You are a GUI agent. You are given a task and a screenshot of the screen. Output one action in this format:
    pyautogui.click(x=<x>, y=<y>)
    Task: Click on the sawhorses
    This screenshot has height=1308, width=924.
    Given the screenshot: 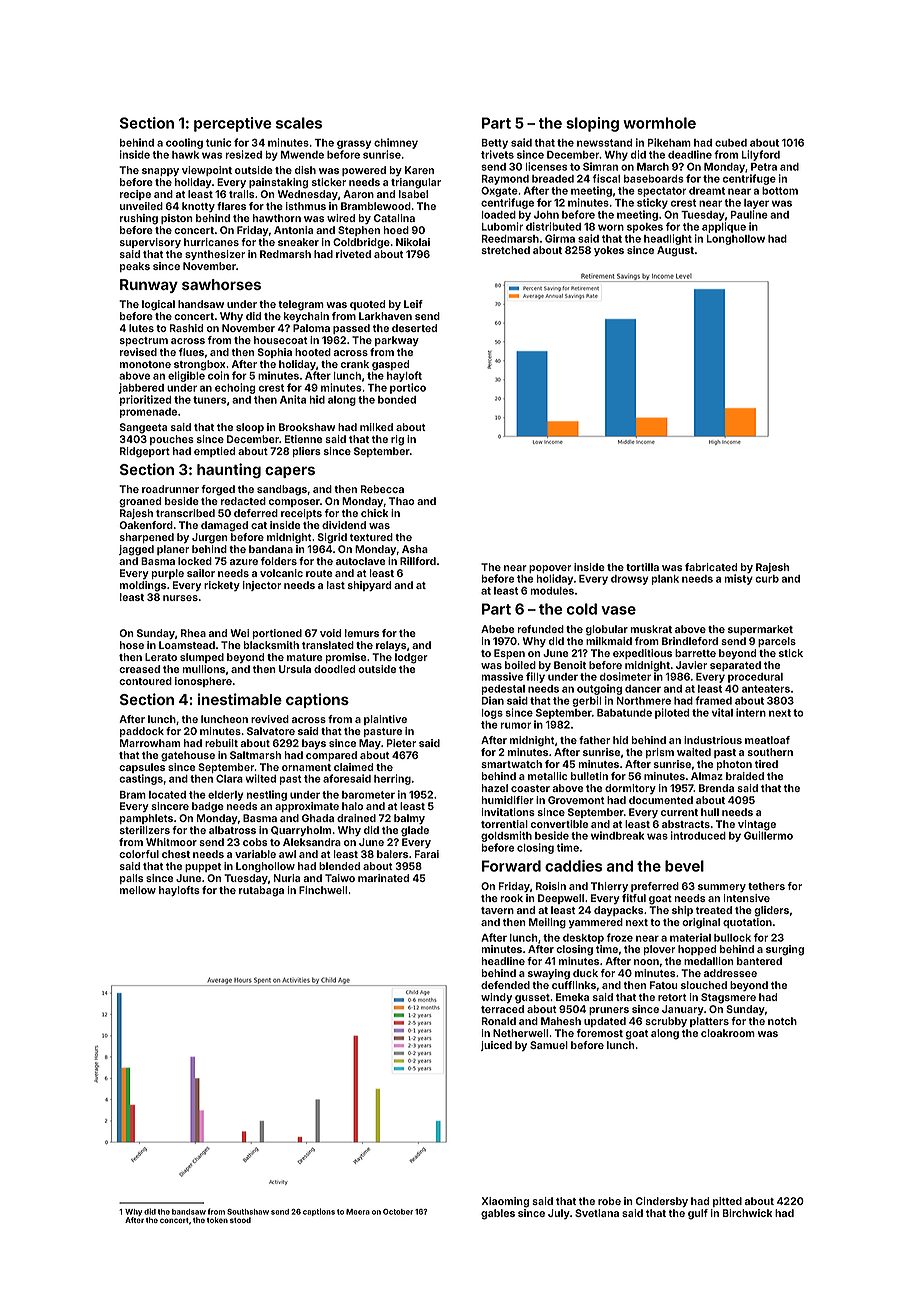 What is the action you would take?
    pyautogui.click(x=221, y=284)
